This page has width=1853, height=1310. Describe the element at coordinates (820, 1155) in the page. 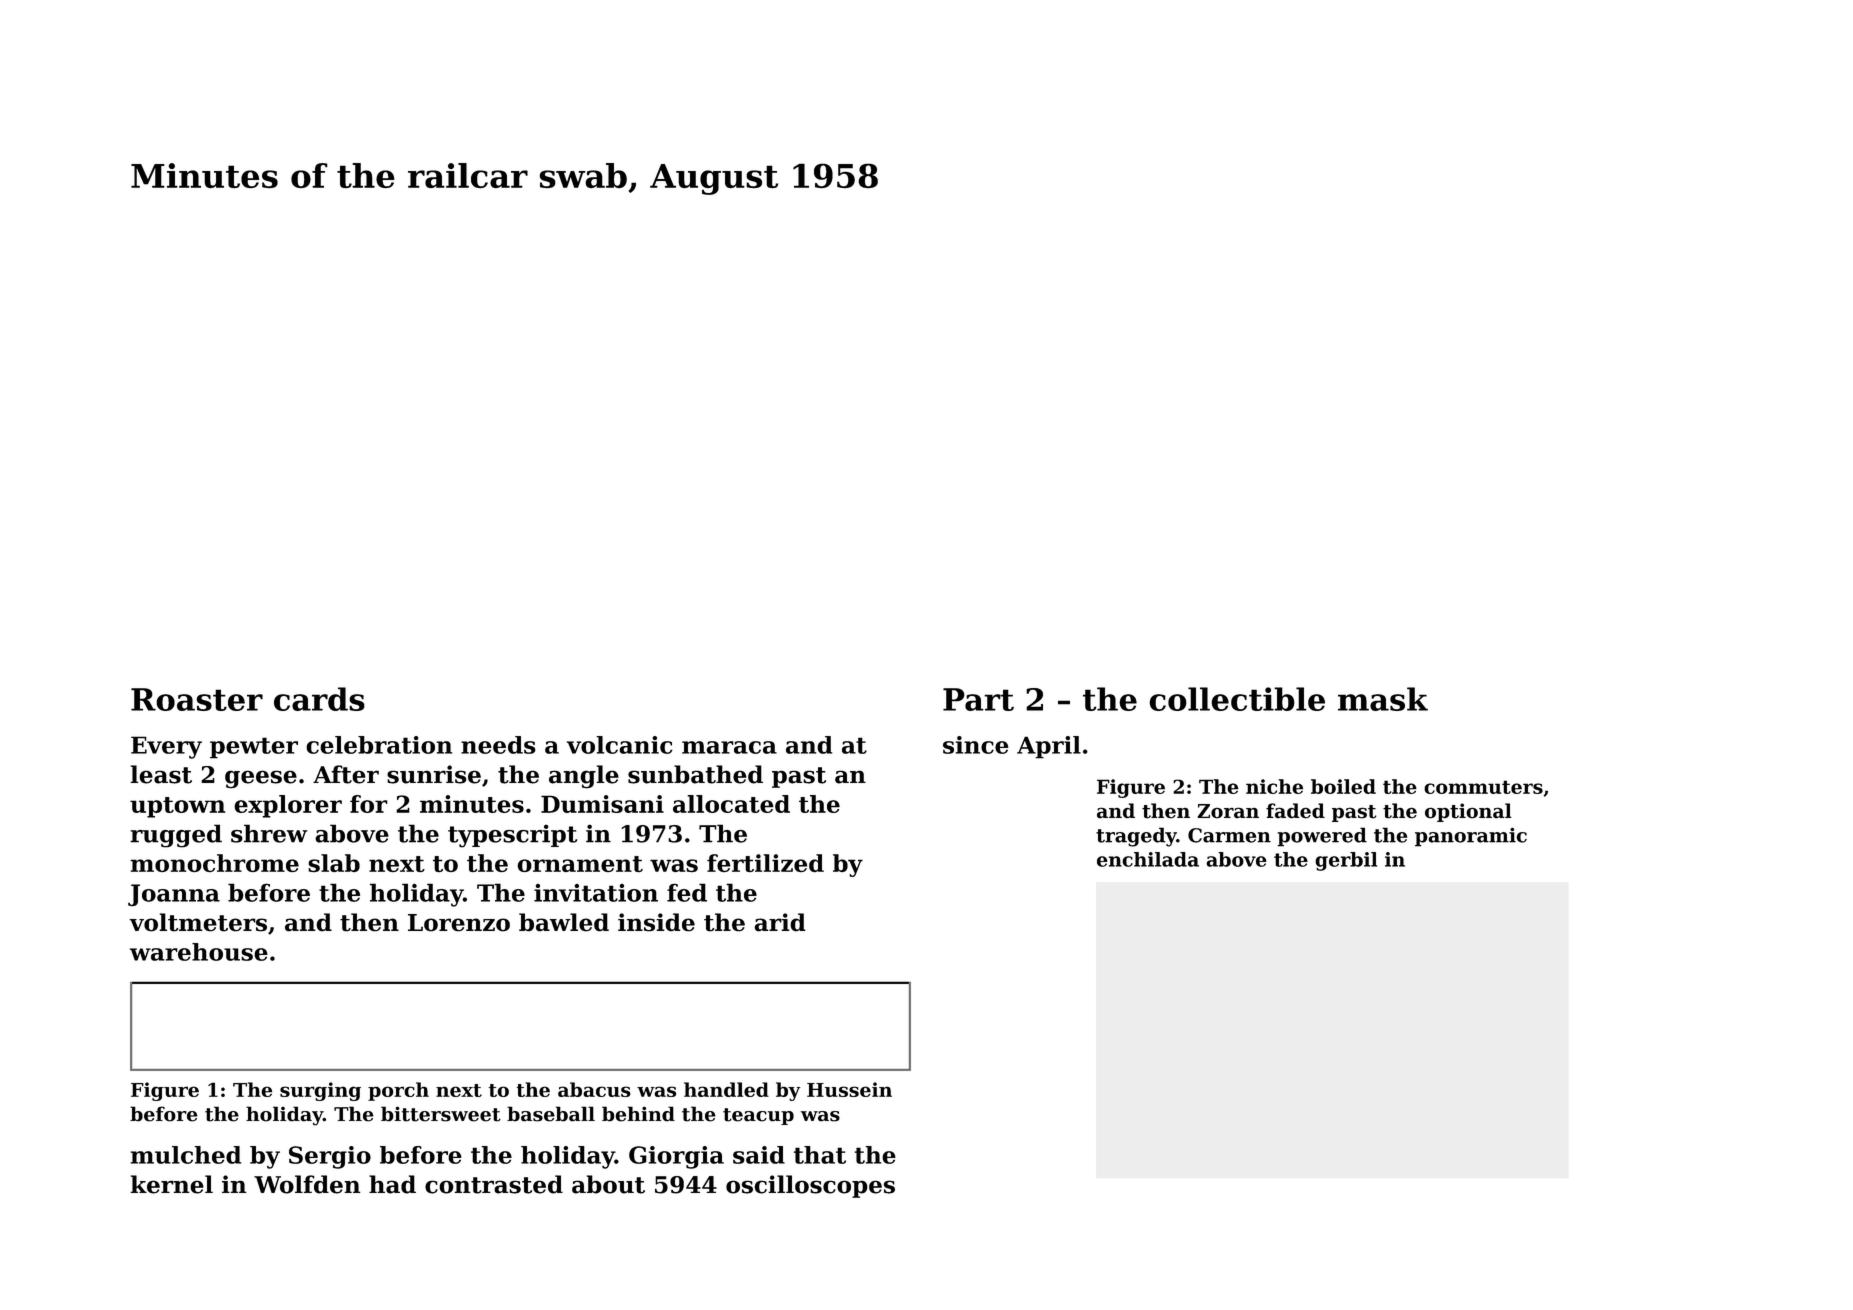

I see `that` at that location.
